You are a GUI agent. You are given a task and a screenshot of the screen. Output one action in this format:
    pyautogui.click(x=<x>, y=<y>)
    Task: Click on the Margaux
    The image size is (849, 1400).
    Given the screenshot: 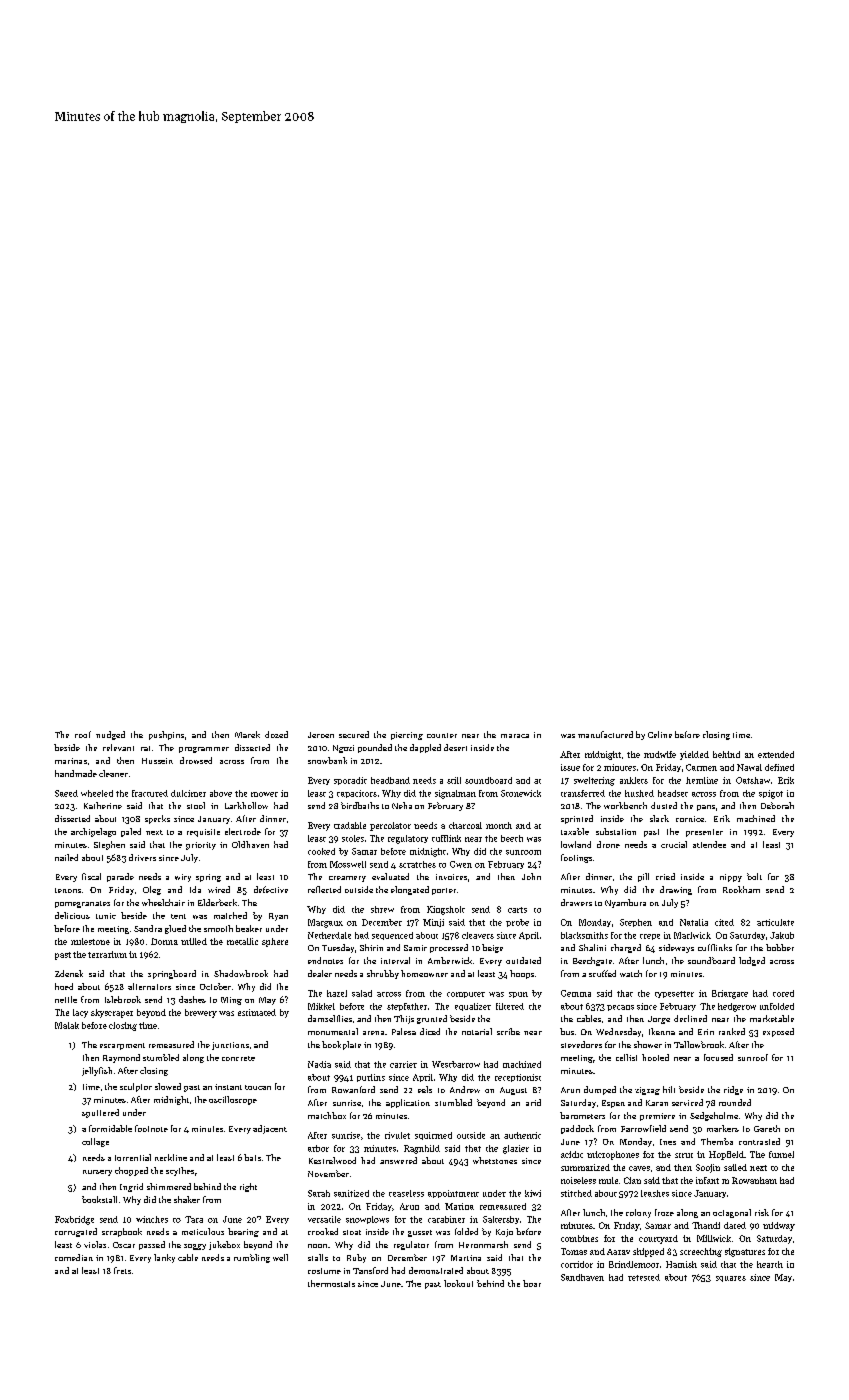 What is the action you would take?
    pyautogui.click(x=325, y=923)
